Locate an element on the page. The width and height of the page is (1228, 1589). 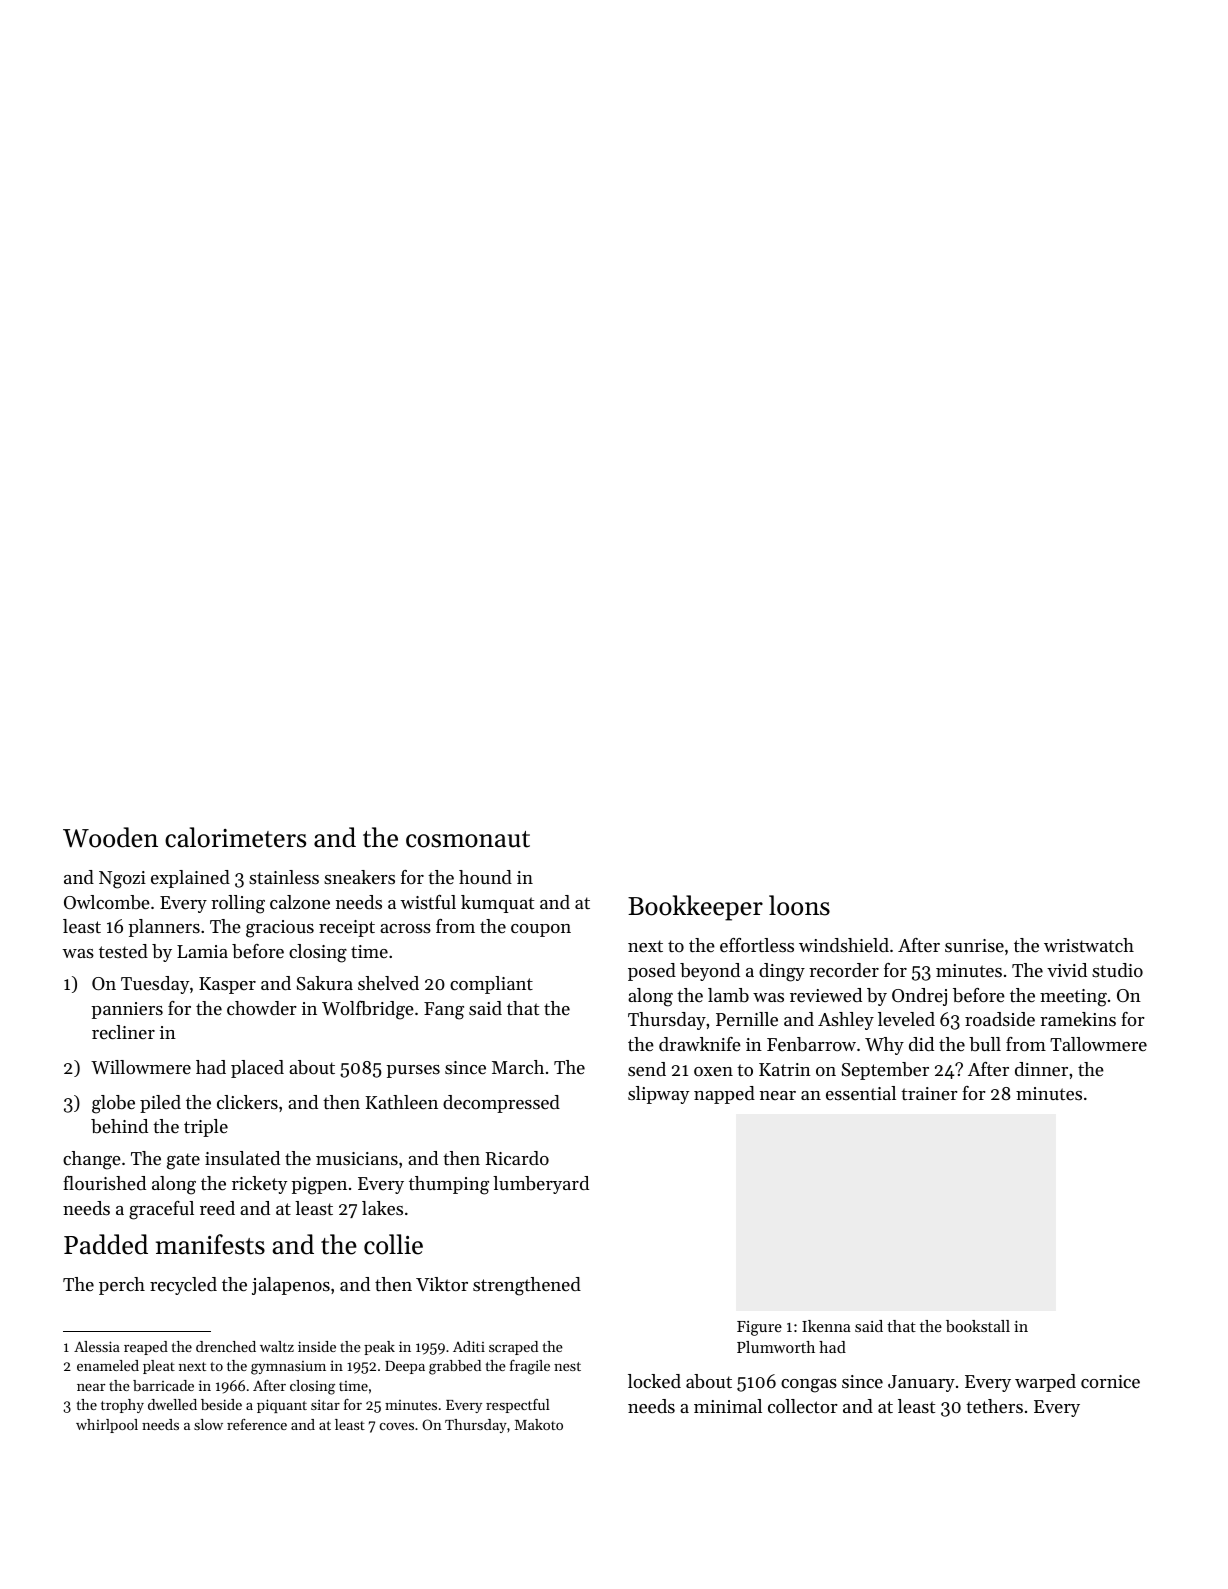
posed is located at coordinates (652, 972).
